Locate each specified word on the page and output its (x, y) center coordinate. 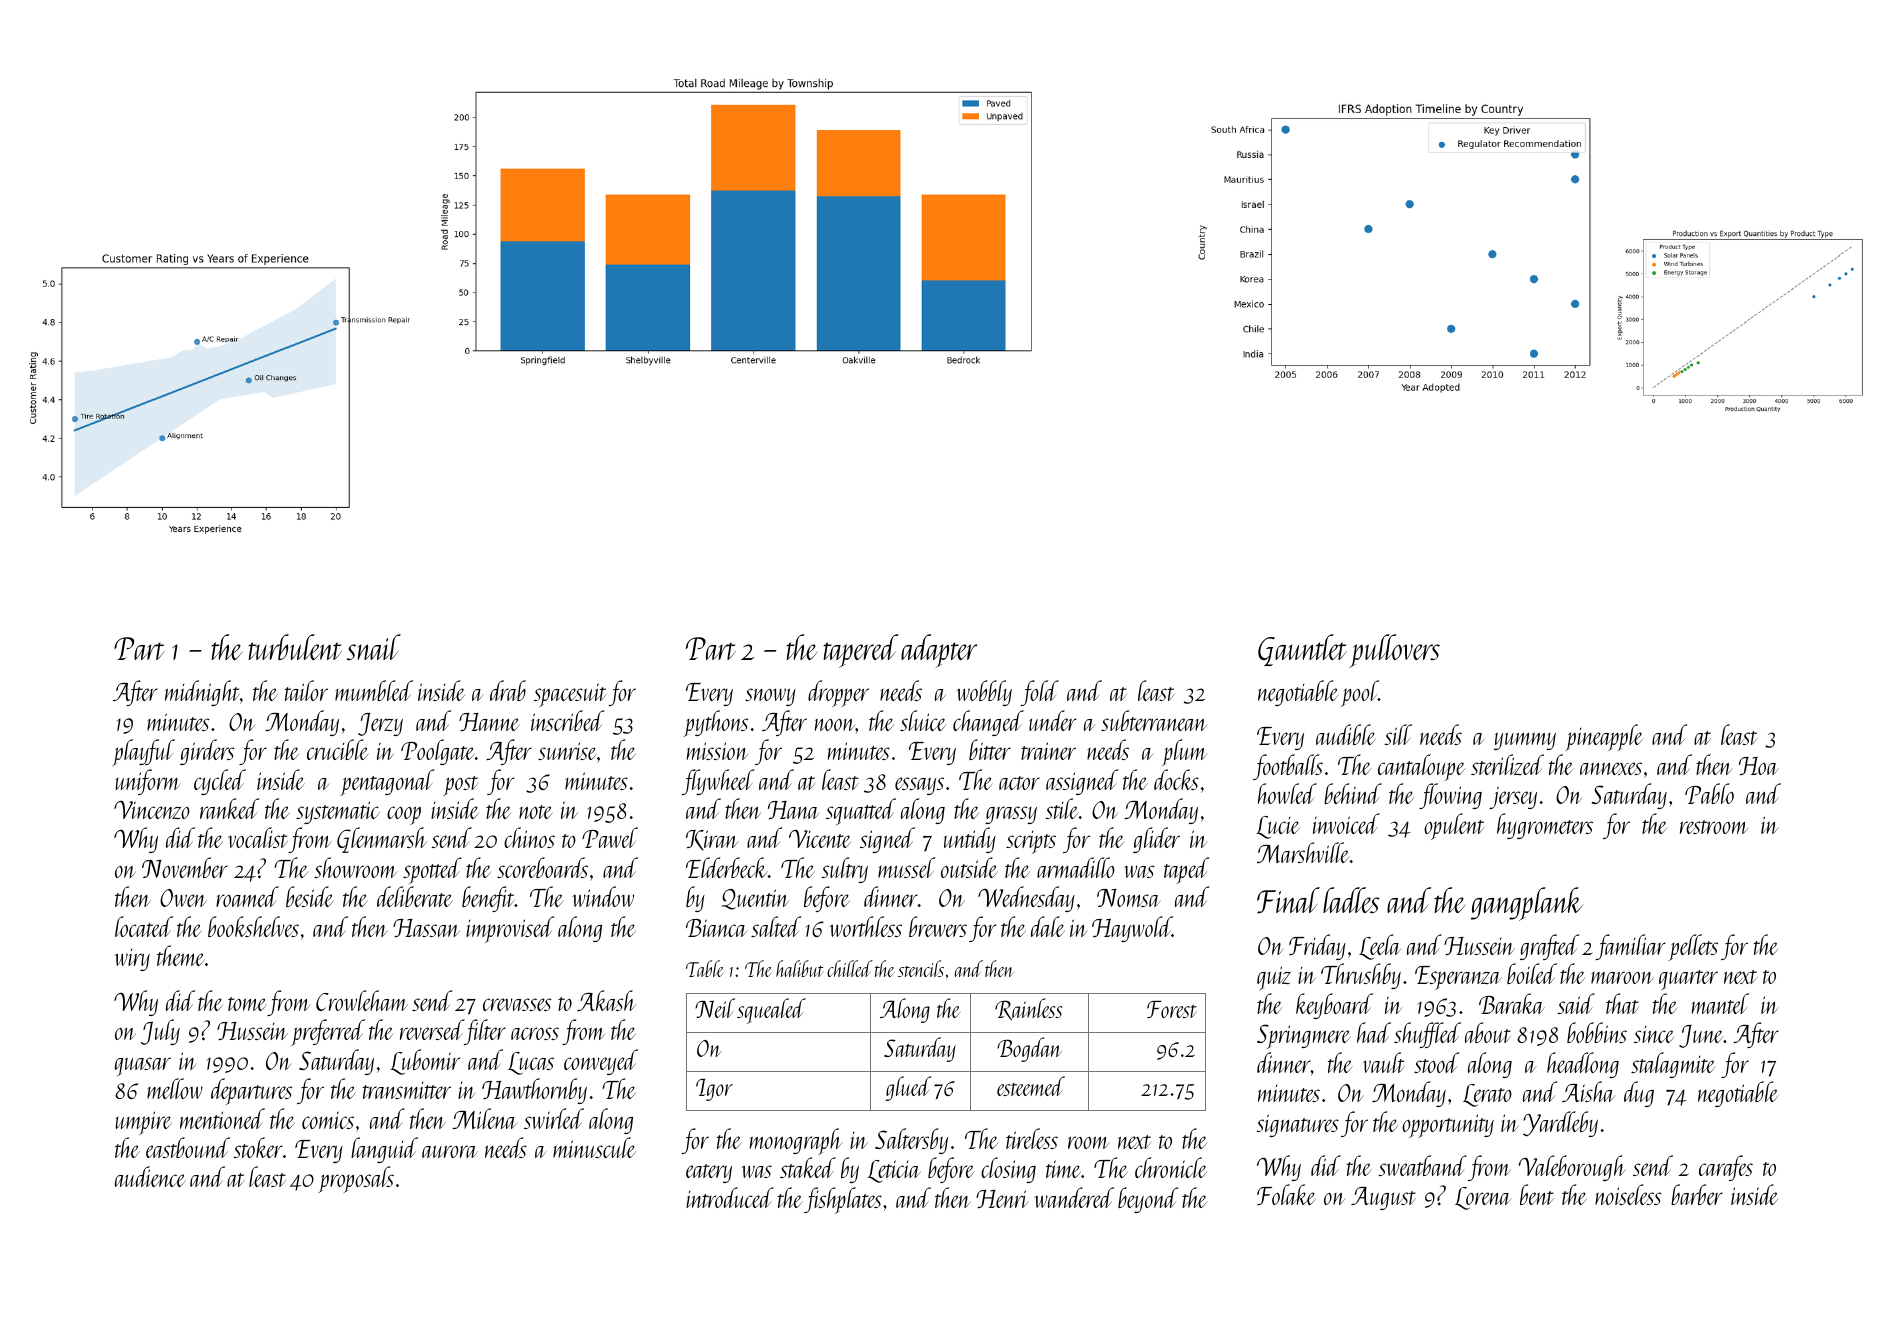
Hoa (1759, 766)
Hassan (426, 928)
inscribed (567, 720)
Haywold (1132, 929)
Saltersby (911, 1141)
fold (1040, 693)
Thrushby (1361, 976)
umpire (143, 1123)
